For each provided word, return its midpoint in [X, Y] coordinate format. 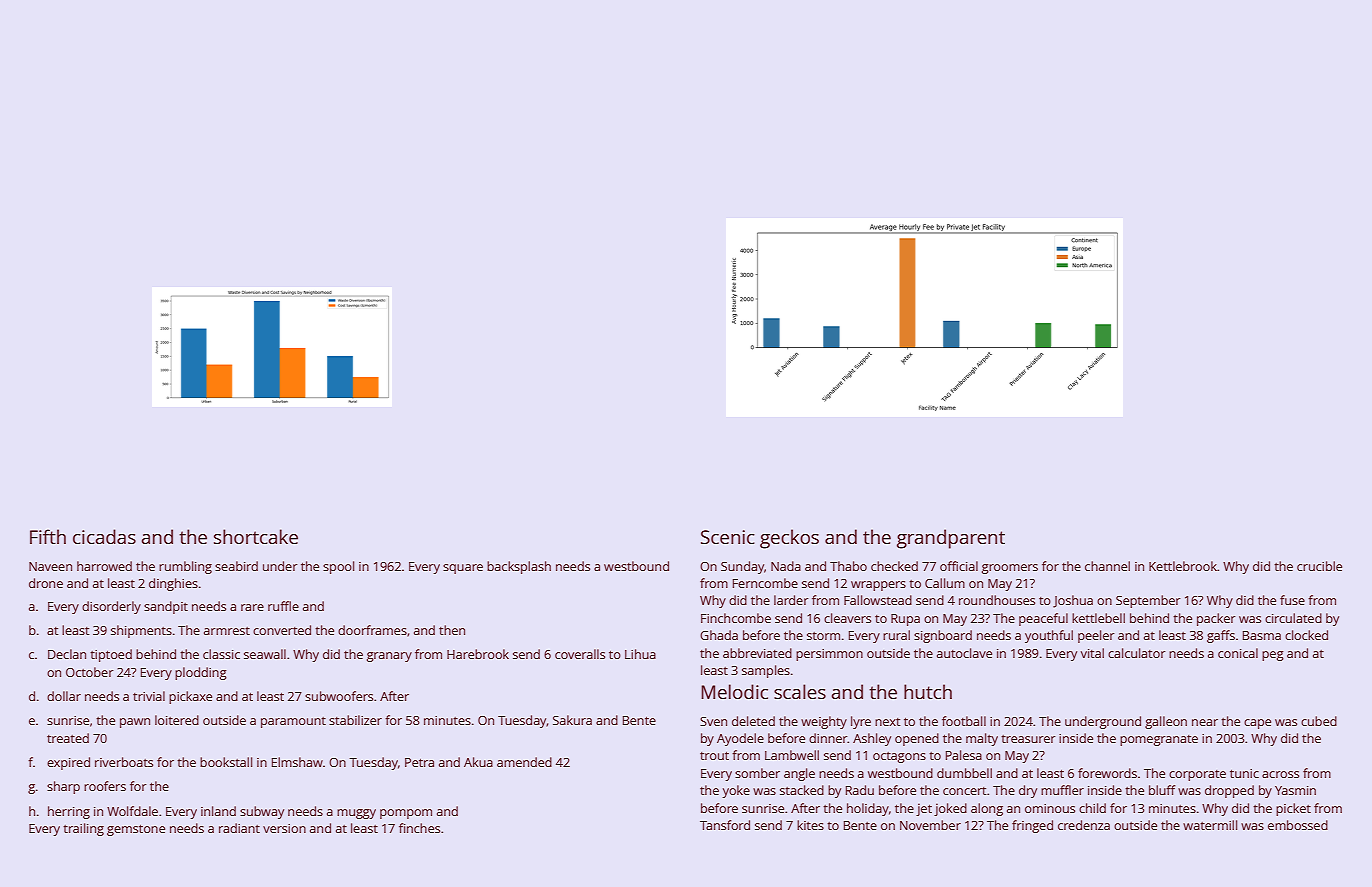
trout [714, 756]
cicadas [104, 536]
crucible [1319, 566]
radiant [239, 828]
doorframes [372, 630]
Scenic [728, 537]
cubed [1319, 721]
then [452, 630]
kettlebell [1098, 618]
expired [68, 763]
